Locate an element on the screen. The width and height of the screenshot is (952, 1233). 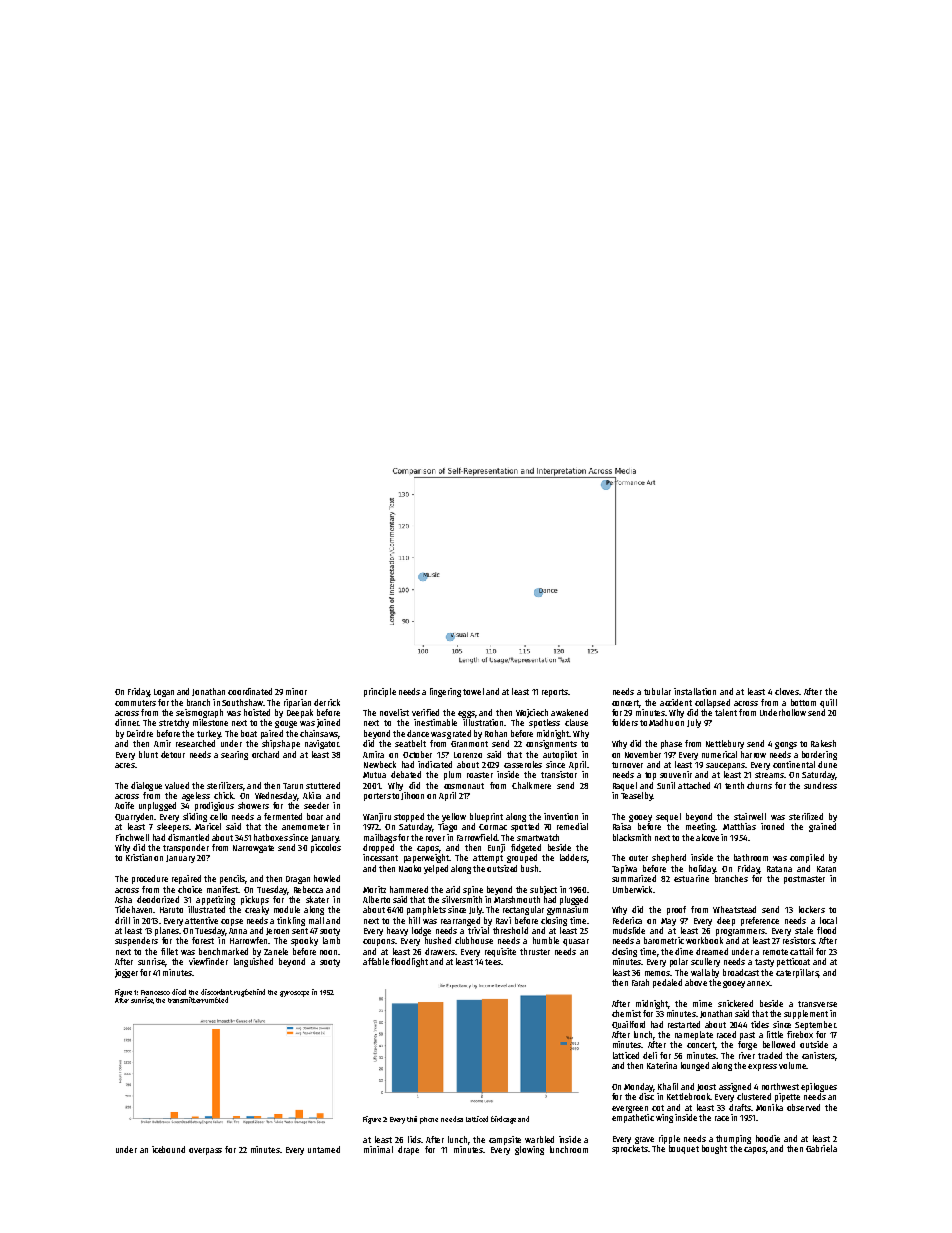
birdcage is located at coordinates (503, 1120).
